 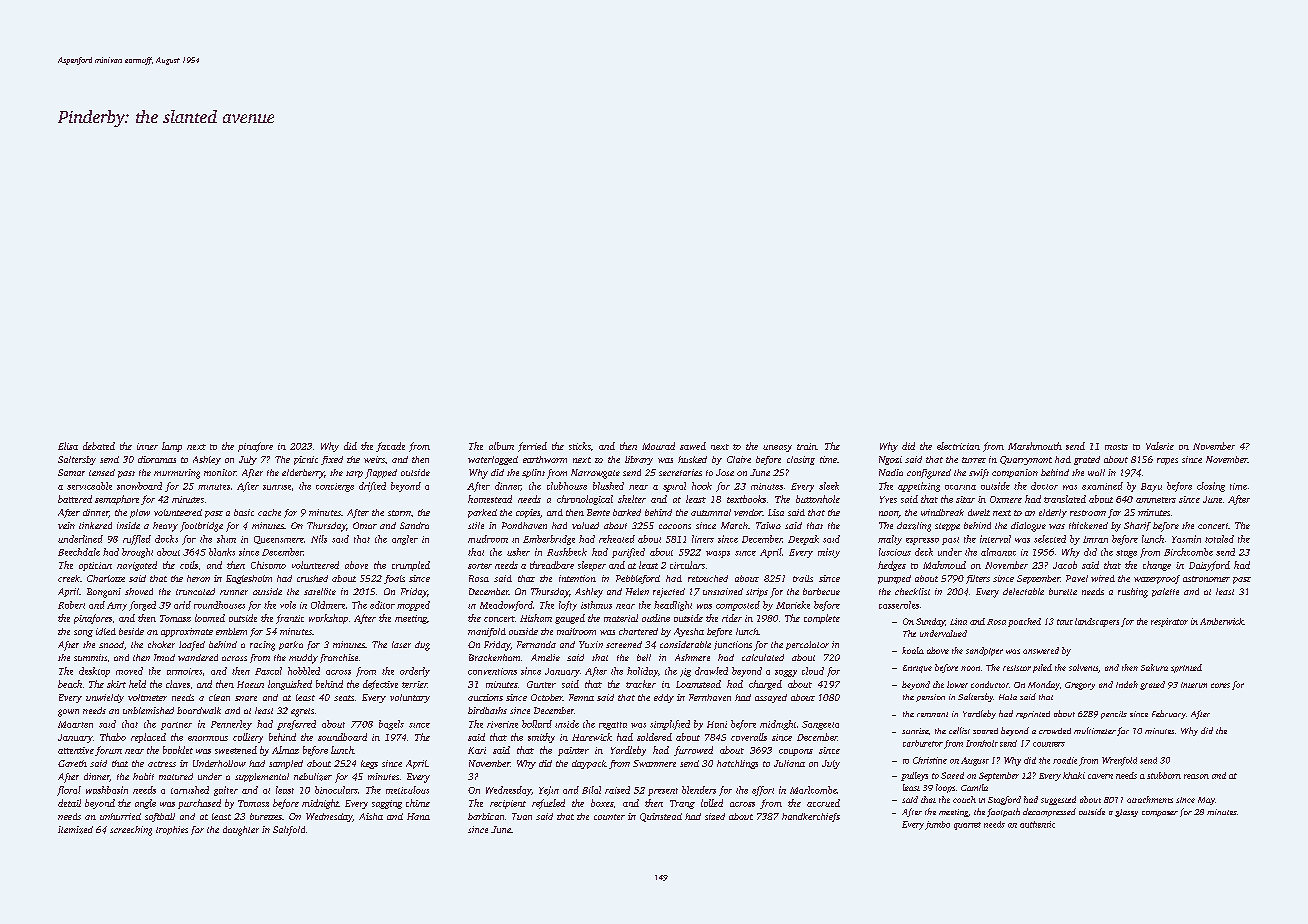 What do you see at coordinates (580, 446) in the screenshot?
I see `sticks` at bounding box center [580, 446].
